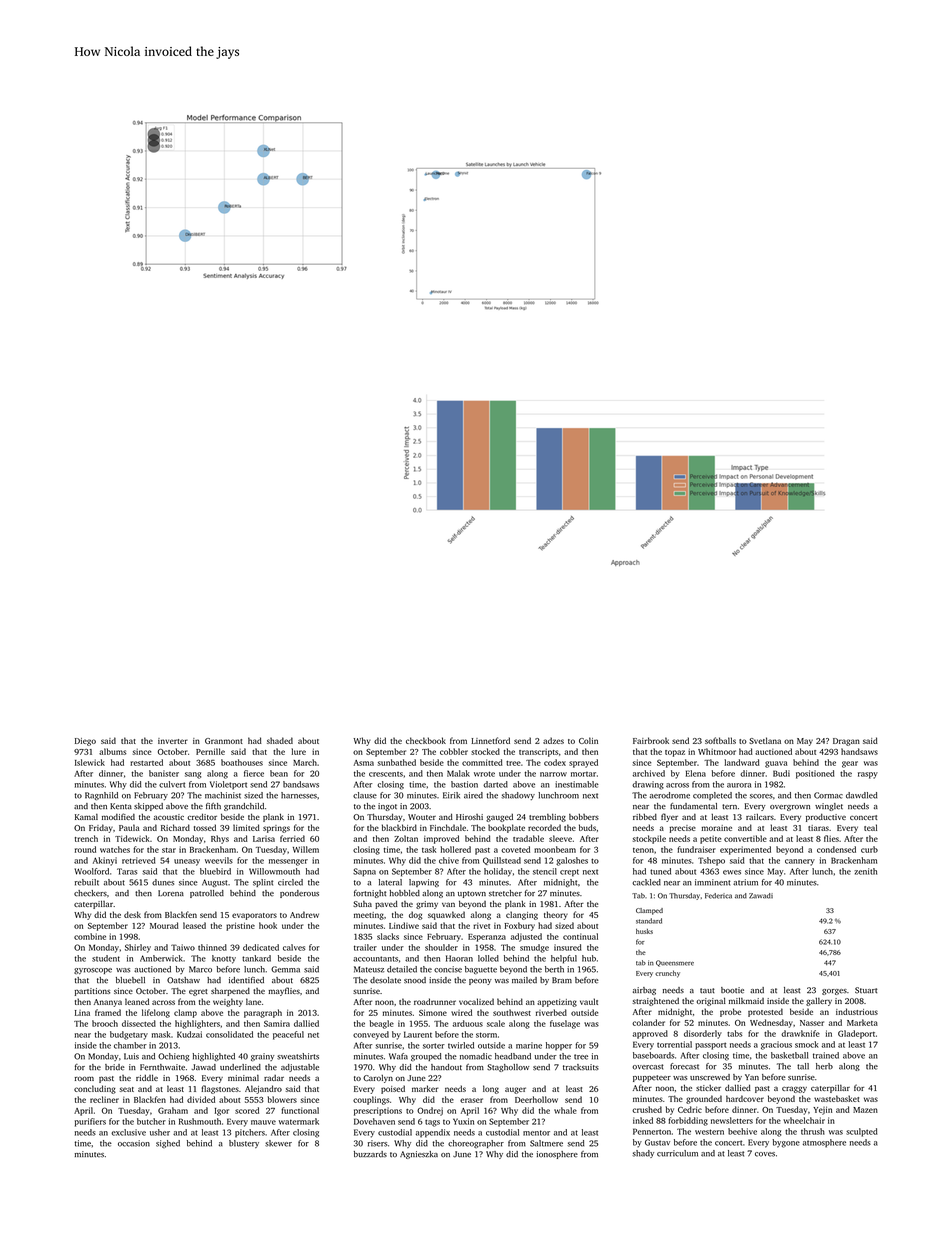  Describe the element at coordinates (765, 1154) in the screenshot. I see `coves` at that location.
